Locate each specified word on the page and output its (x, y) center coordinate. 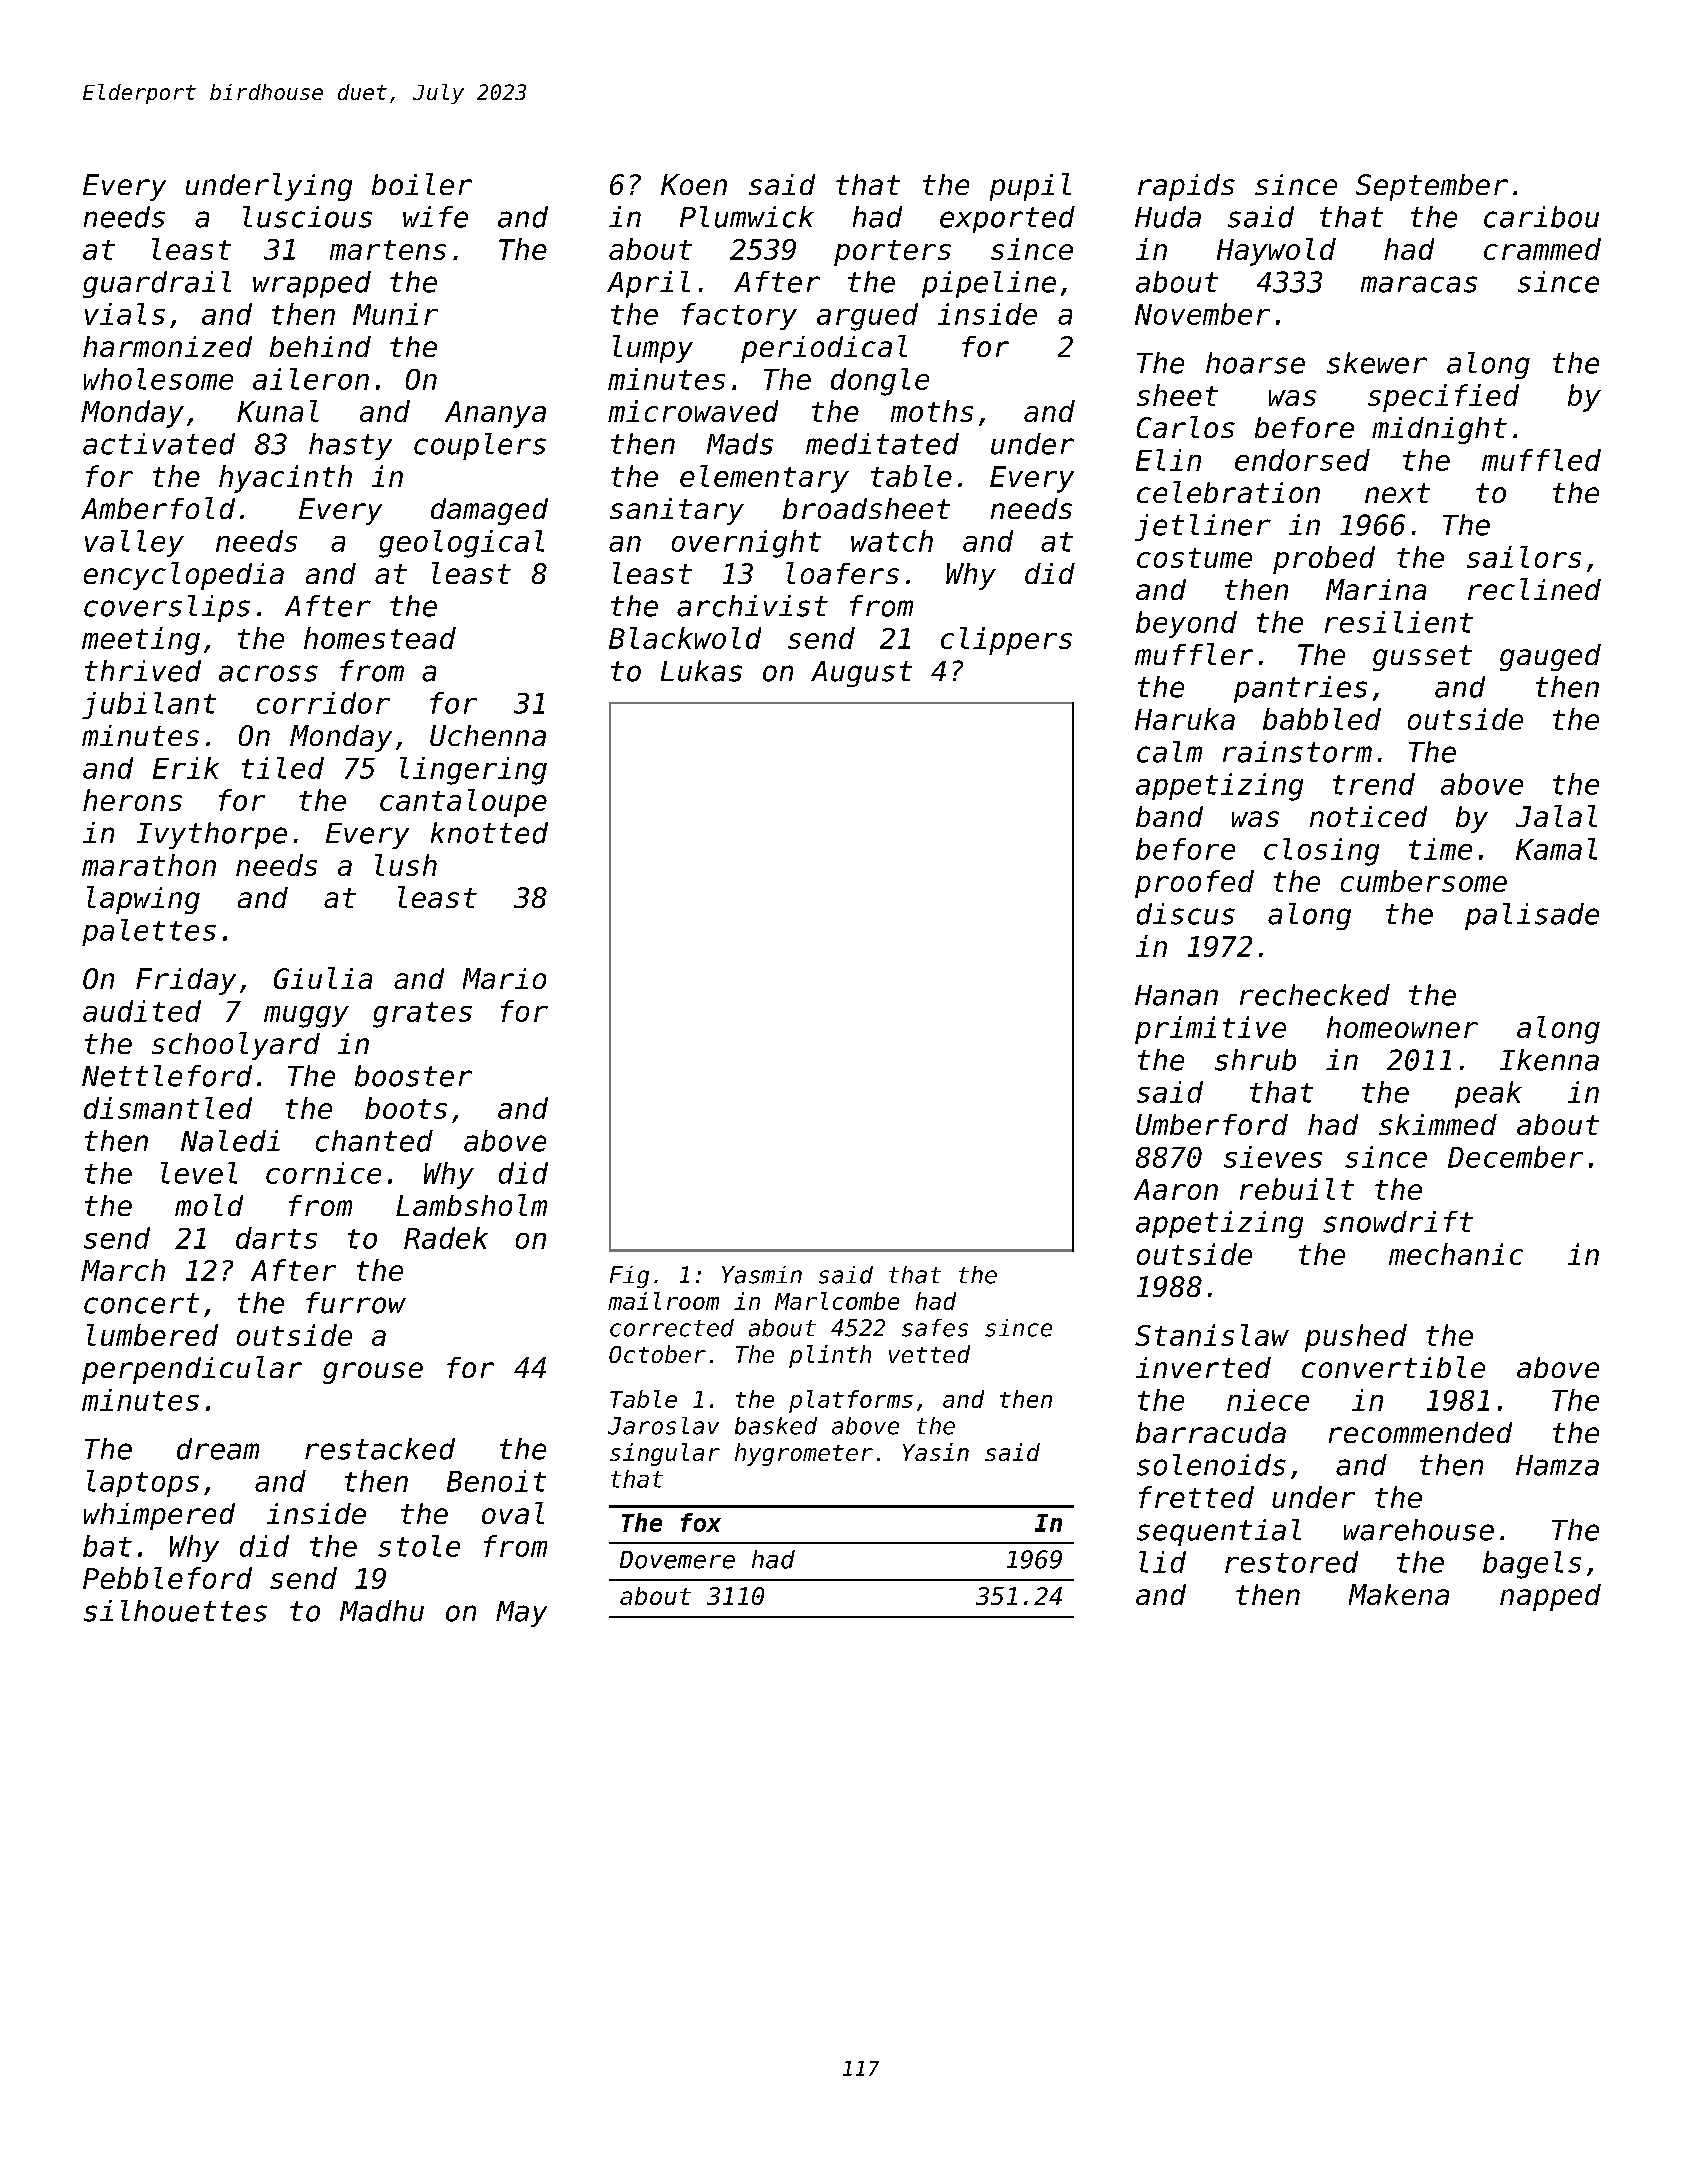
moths (932, 411)
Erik (186, 768)
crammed (1542, 249)
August (861, 674)
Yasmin (762, 1275)
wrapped (312, 284)
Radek (446, 1238)
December (1515, 1157)
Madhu (382, 1611)
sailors (1524, 557)
